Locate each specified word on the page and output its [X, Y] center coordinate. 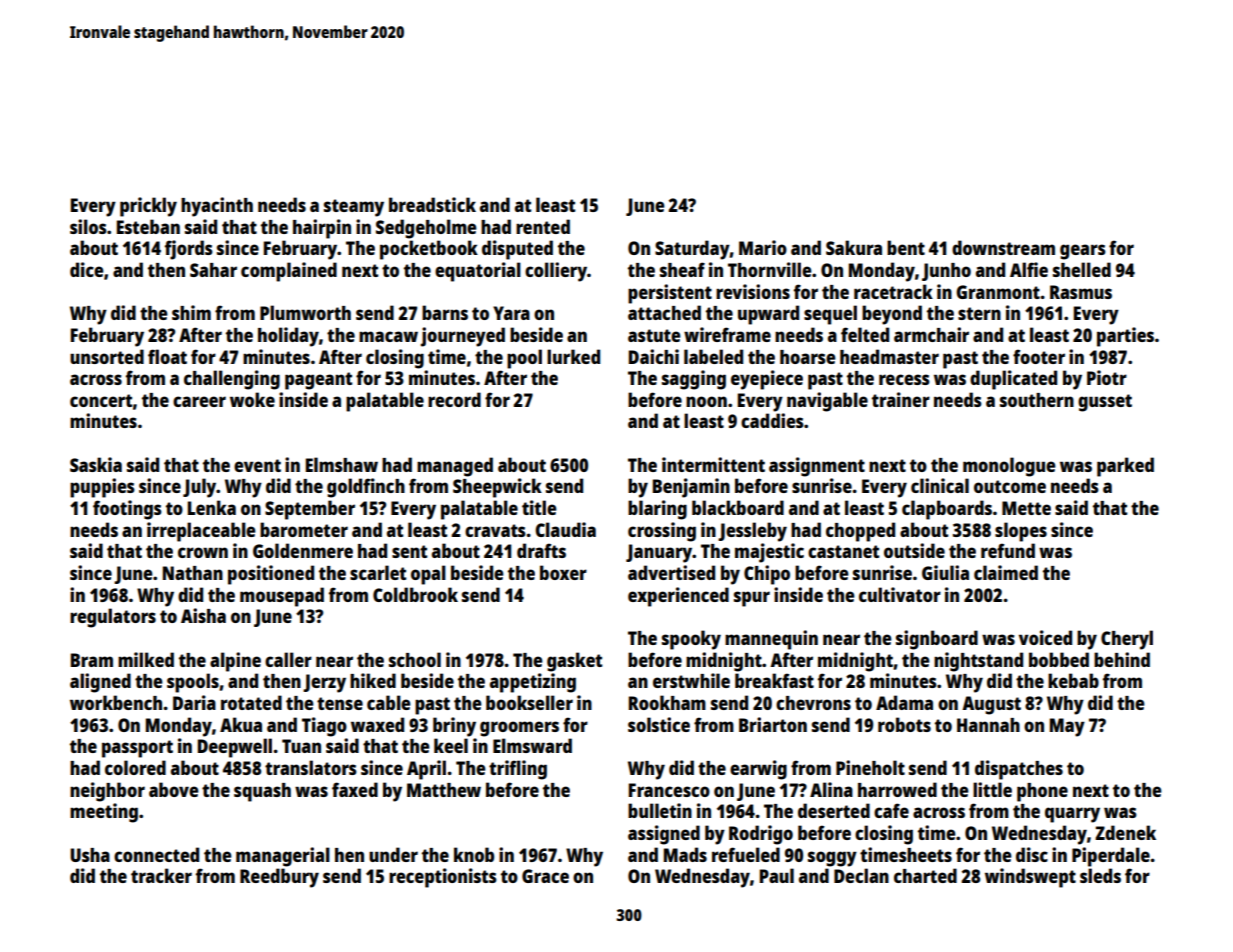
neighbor [107, 792]
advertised [671, 572]
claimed [1006, 572]
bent [906, 247]
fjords [189, 250]
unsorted [107, 356]
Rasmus [1081, 292]
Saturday [692, 250]
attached [664, 312]
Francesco [669, 790]
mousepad [282, 597]
